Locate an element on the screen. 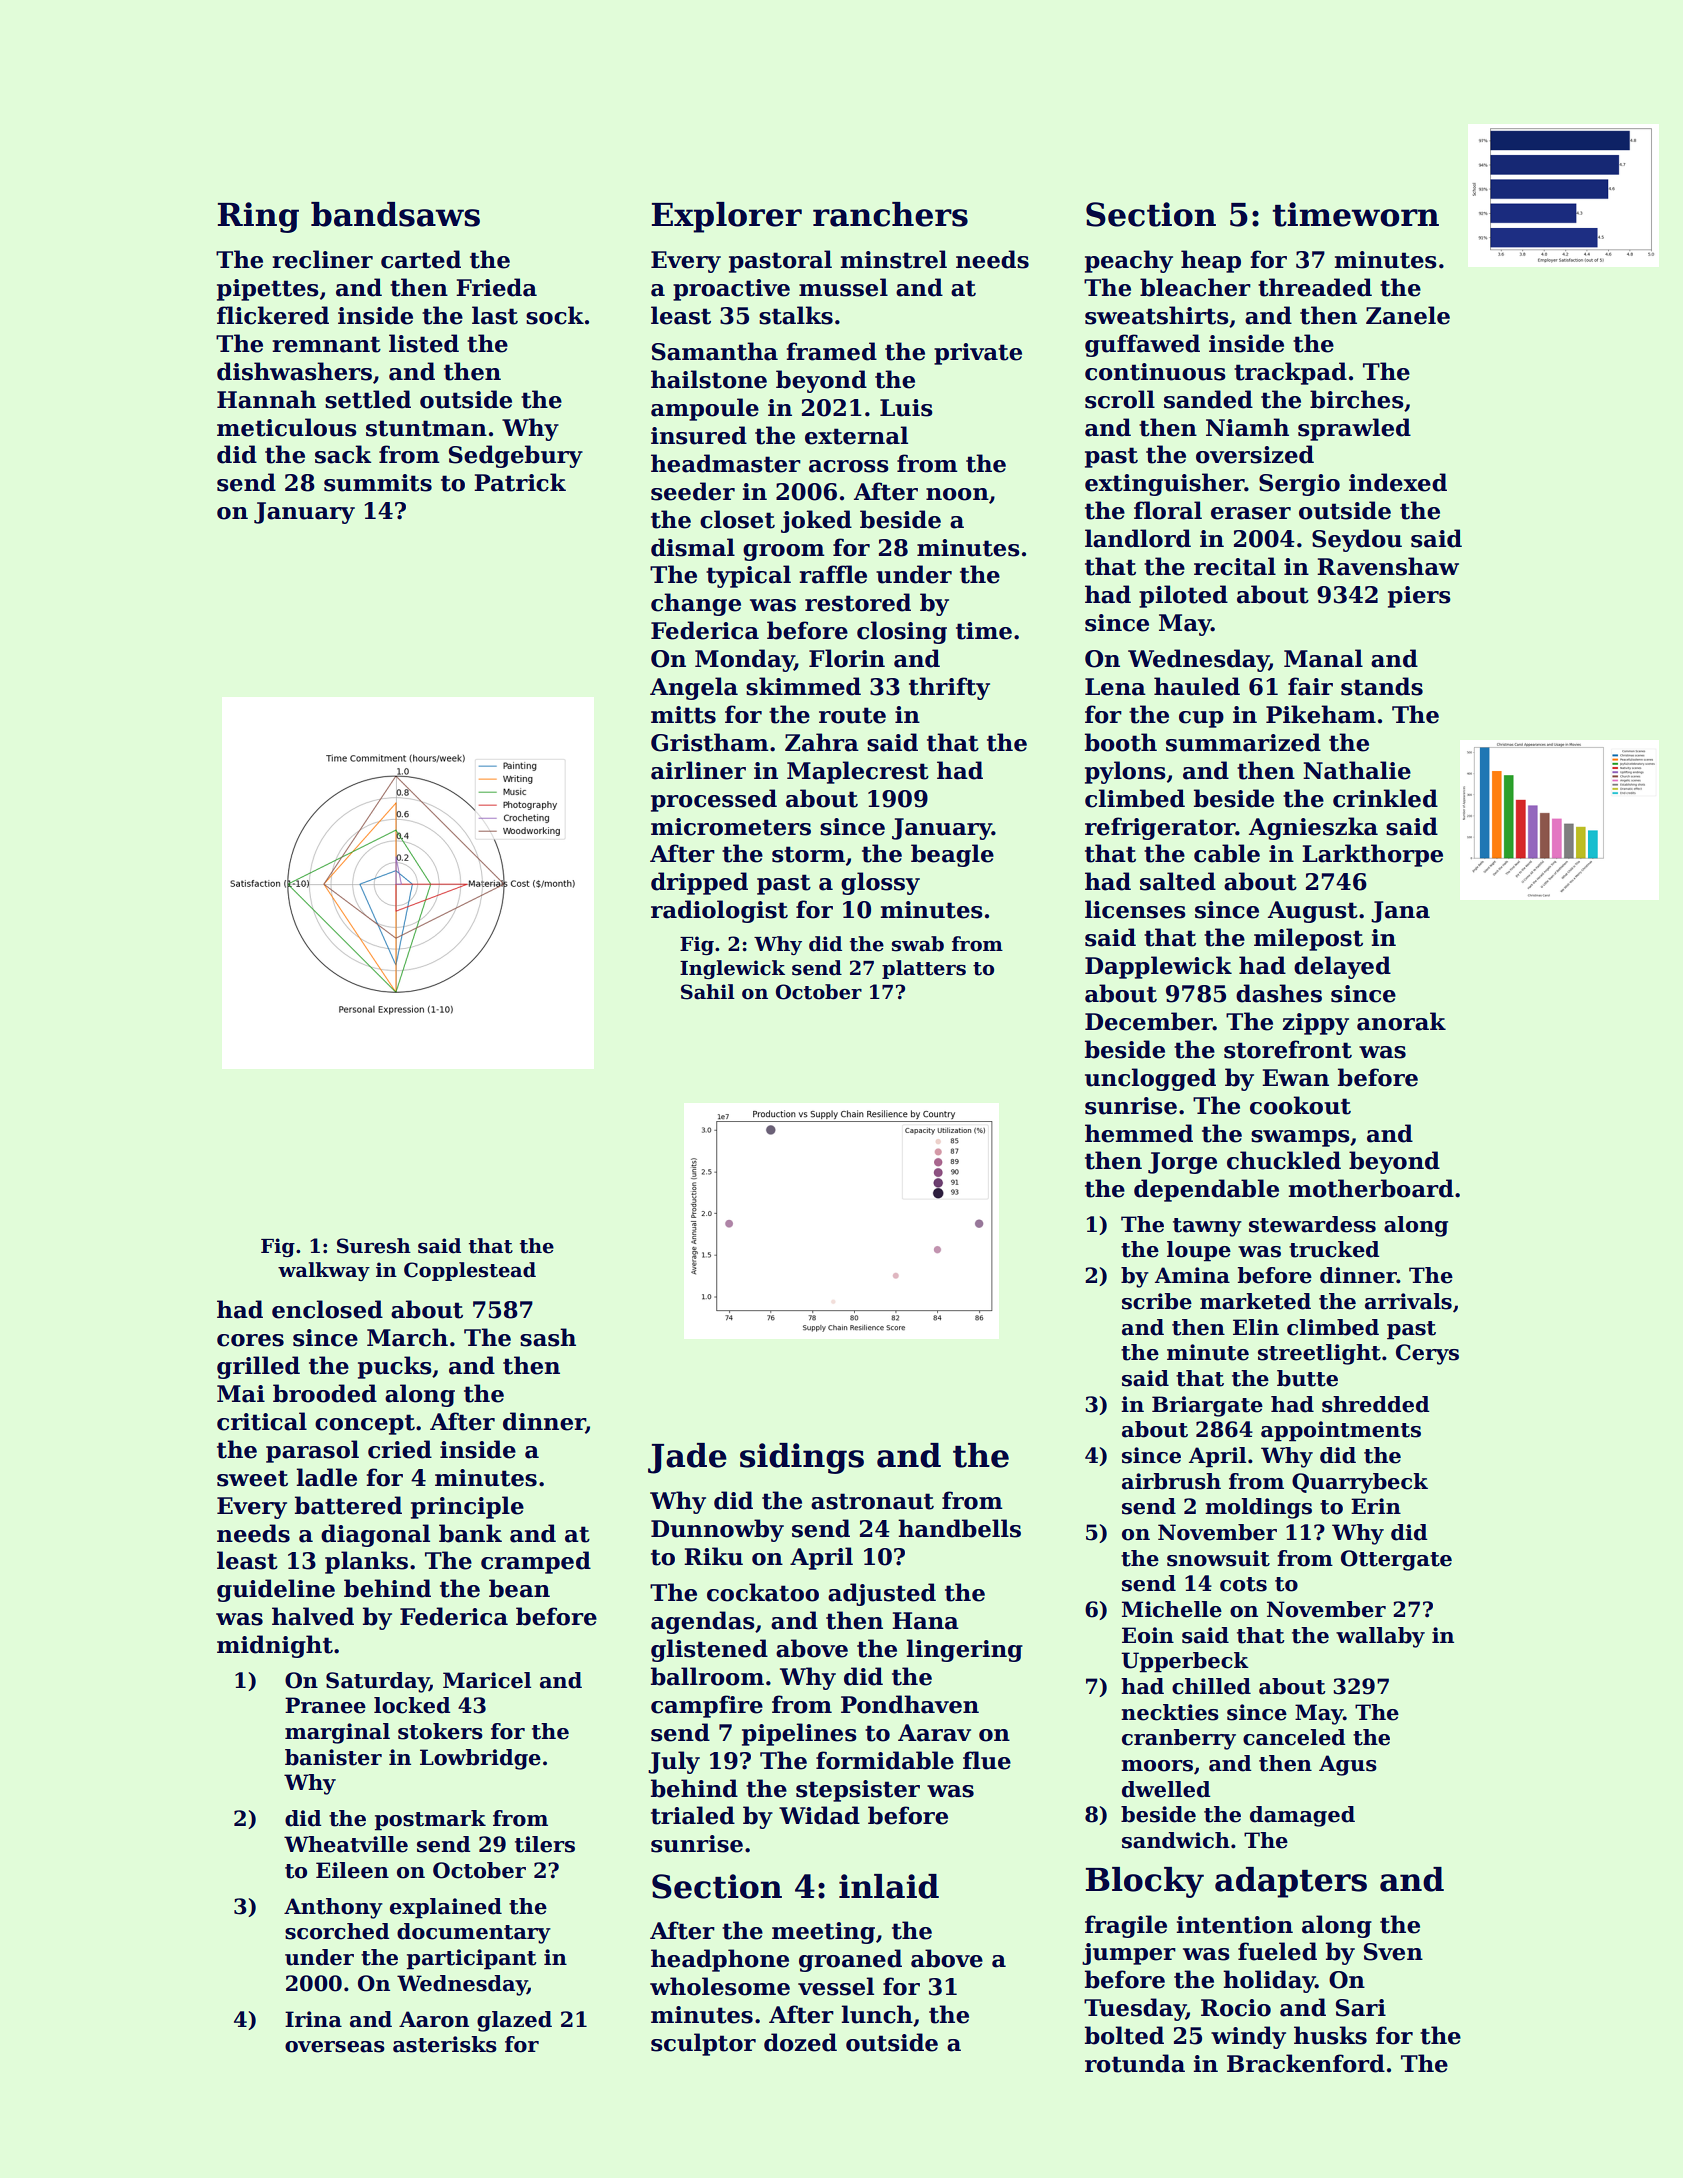 This screenshot has width=1683, height=2178. sock is located at coordinates (555, 315).
